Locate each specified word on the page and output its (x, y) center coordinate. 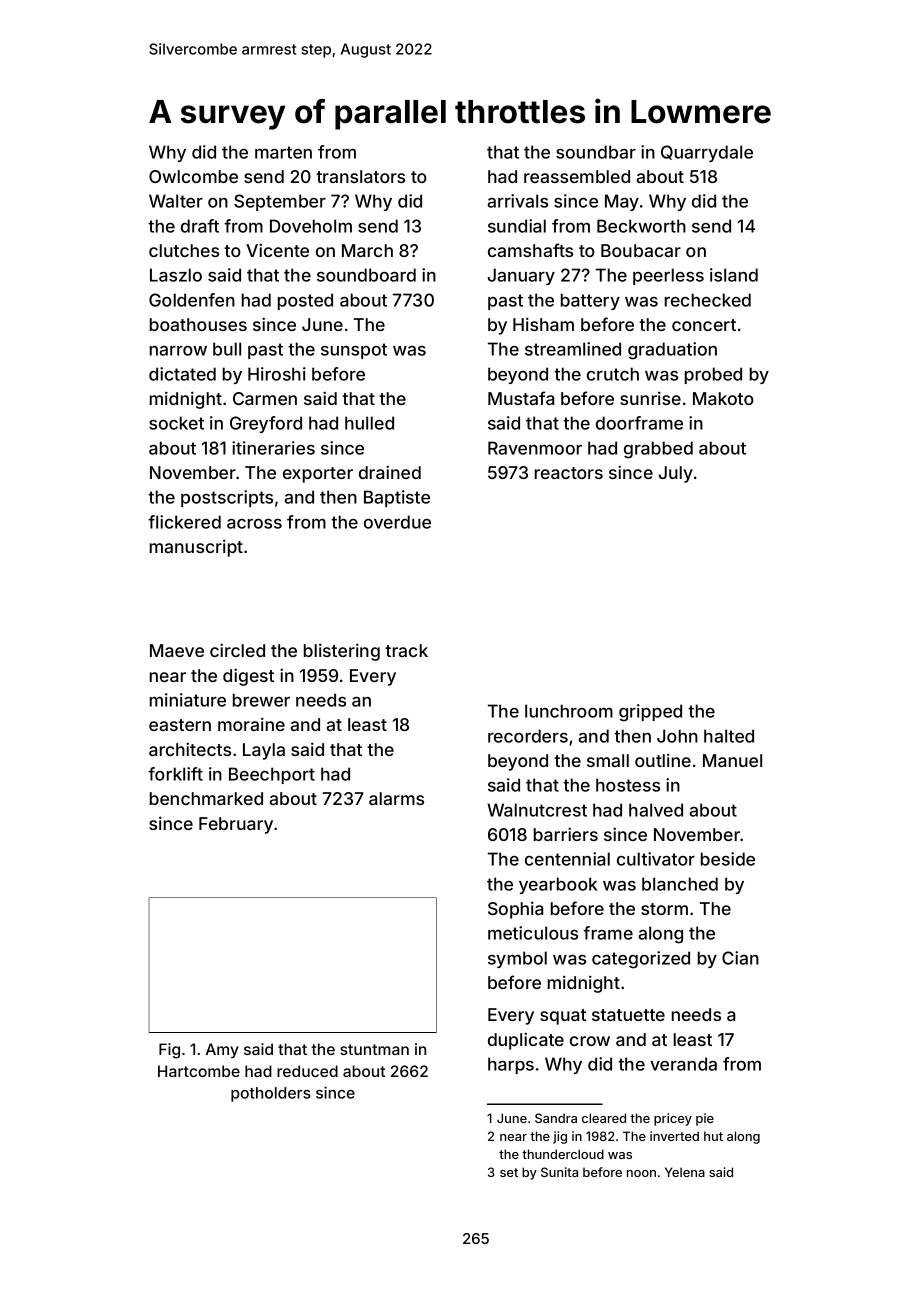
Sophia (515, 910)
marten (283, 152)
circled (237, 650)
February (236, 825)
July (676, 474)
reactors (569, 473)
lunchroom (569, 711)
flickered (184, 522)
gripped (650, 713)
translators (360, 176)
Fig (169, 1051)
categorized (641, 960)
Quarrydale (707, 153)
